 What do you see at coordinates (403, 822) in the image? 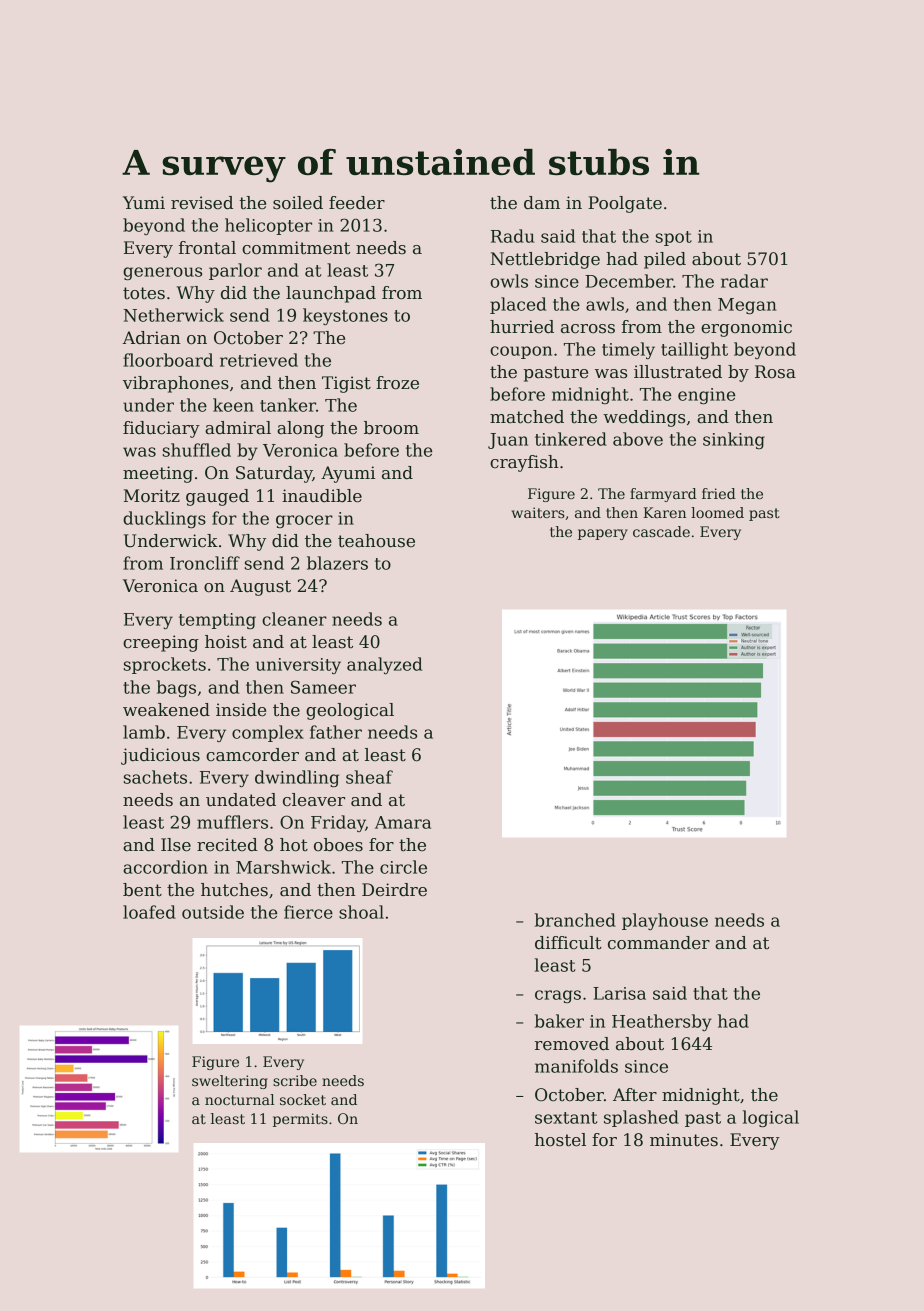
I see `Amara` at bounding box center [403, 822].
